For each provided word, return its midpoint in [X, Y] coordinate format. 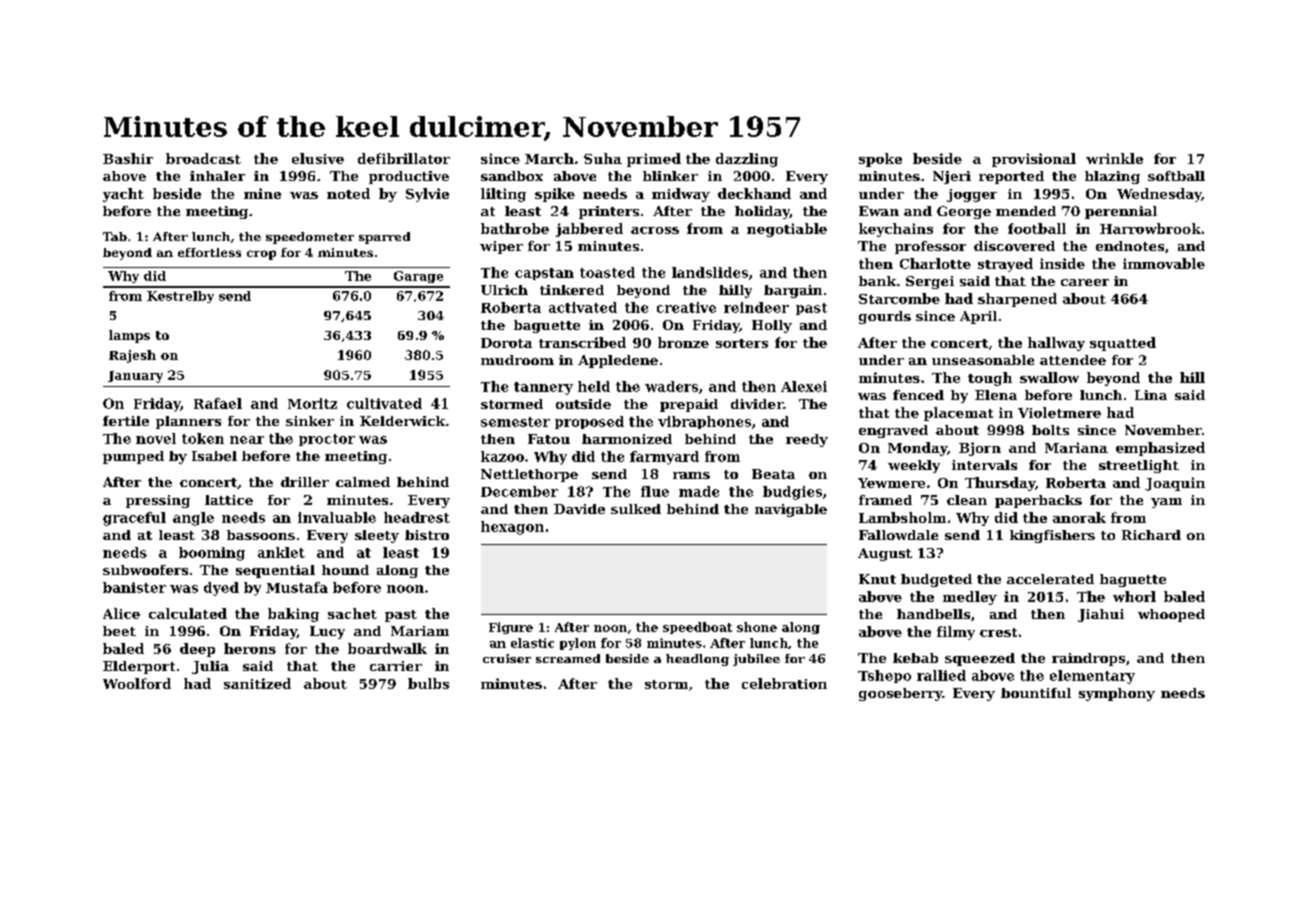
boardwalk [387, 648]
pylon [578, 644]
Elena [996, 395]
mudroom [517, 360]
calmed [363, 482]
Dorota [506, 343]
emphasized [1160, 449]
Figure [511, 628]
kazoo [502, 456]
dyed [221, 589]
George [964, 212]
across [655, 230]
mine [262, 193]
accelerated [1050, 579]
